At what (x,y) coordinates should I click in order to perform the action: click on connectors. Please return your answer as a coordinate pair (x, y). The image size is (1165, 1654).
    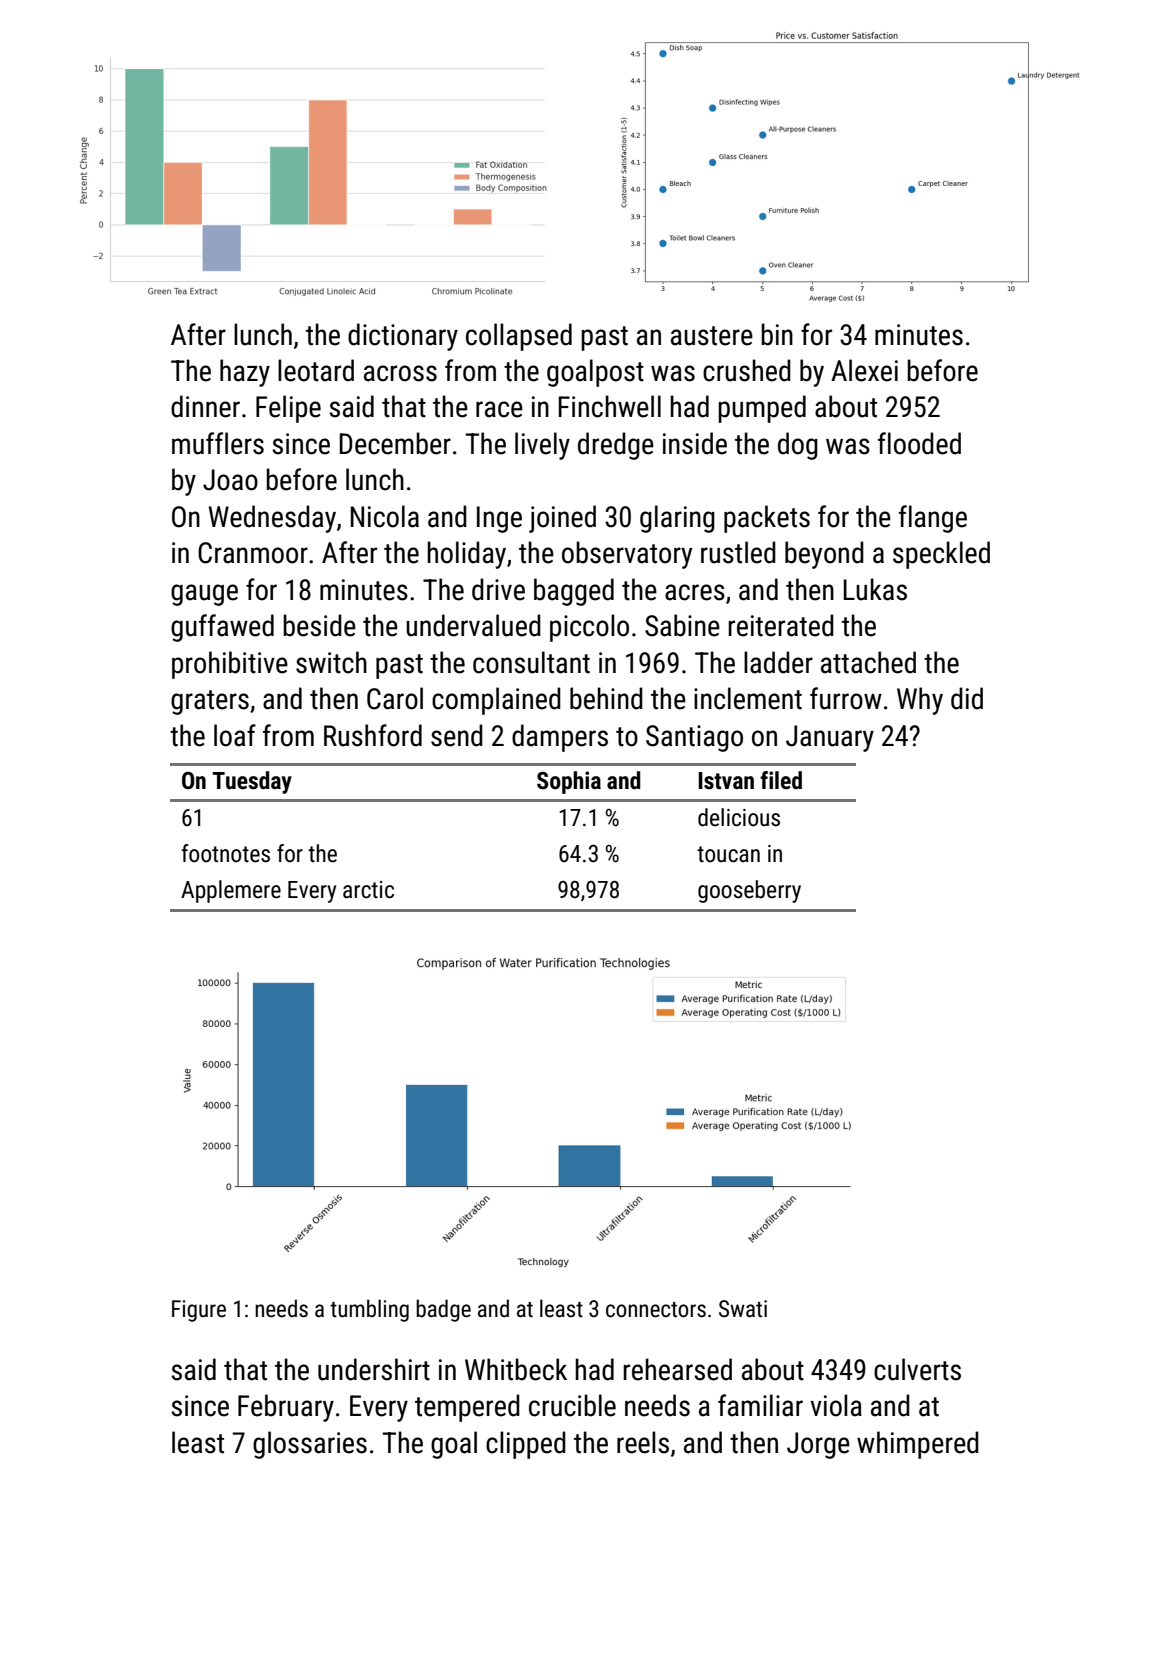
    Looking at the image, I should click on (656, 1310).
